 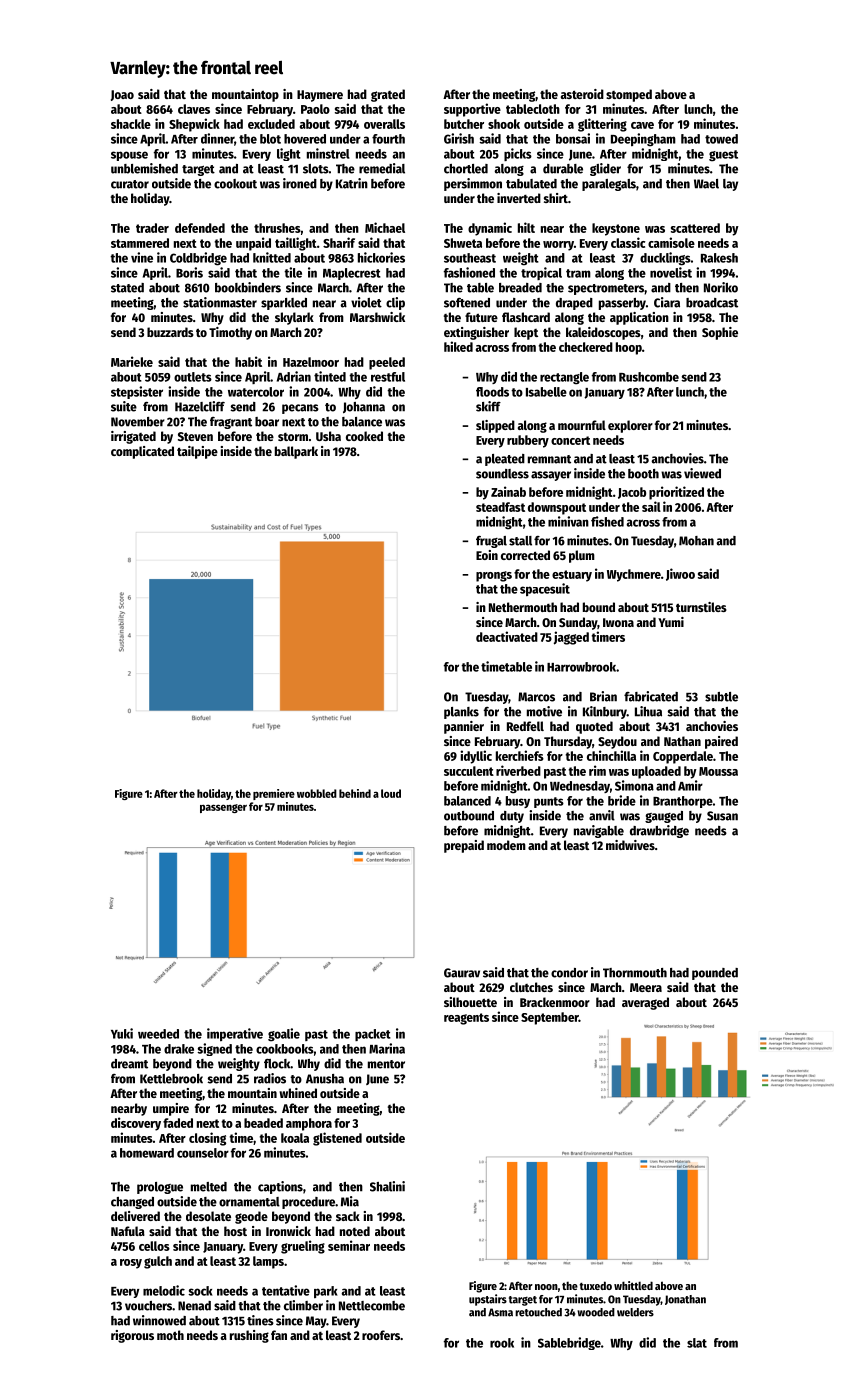 I want to click on weeded, so click(x=158, y=1034).
